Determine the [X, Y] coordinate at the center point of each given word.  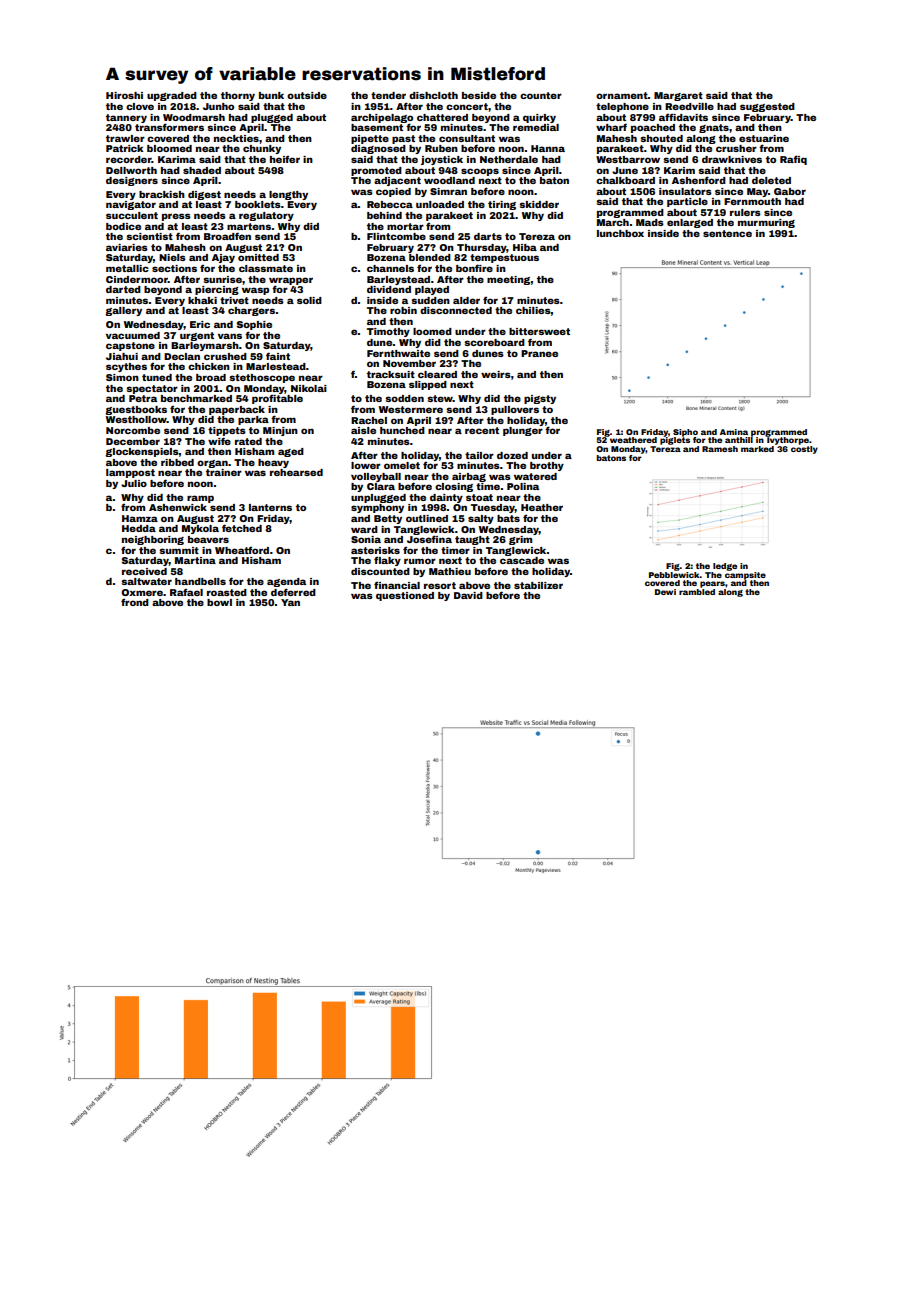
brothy [547, 466]
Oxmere [142, 592]
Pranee [539, 353]
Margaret [678, 96]
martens [249, 226]
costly [804, 450]
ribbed [177, 462]
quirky [539, 118]
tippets [227, 431]
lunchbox [620, 233]
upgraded [172, 96]
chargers [252, 311]
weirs [496, 374]
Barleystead [398, 280]
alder [466, 300]
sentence [727, 233]
